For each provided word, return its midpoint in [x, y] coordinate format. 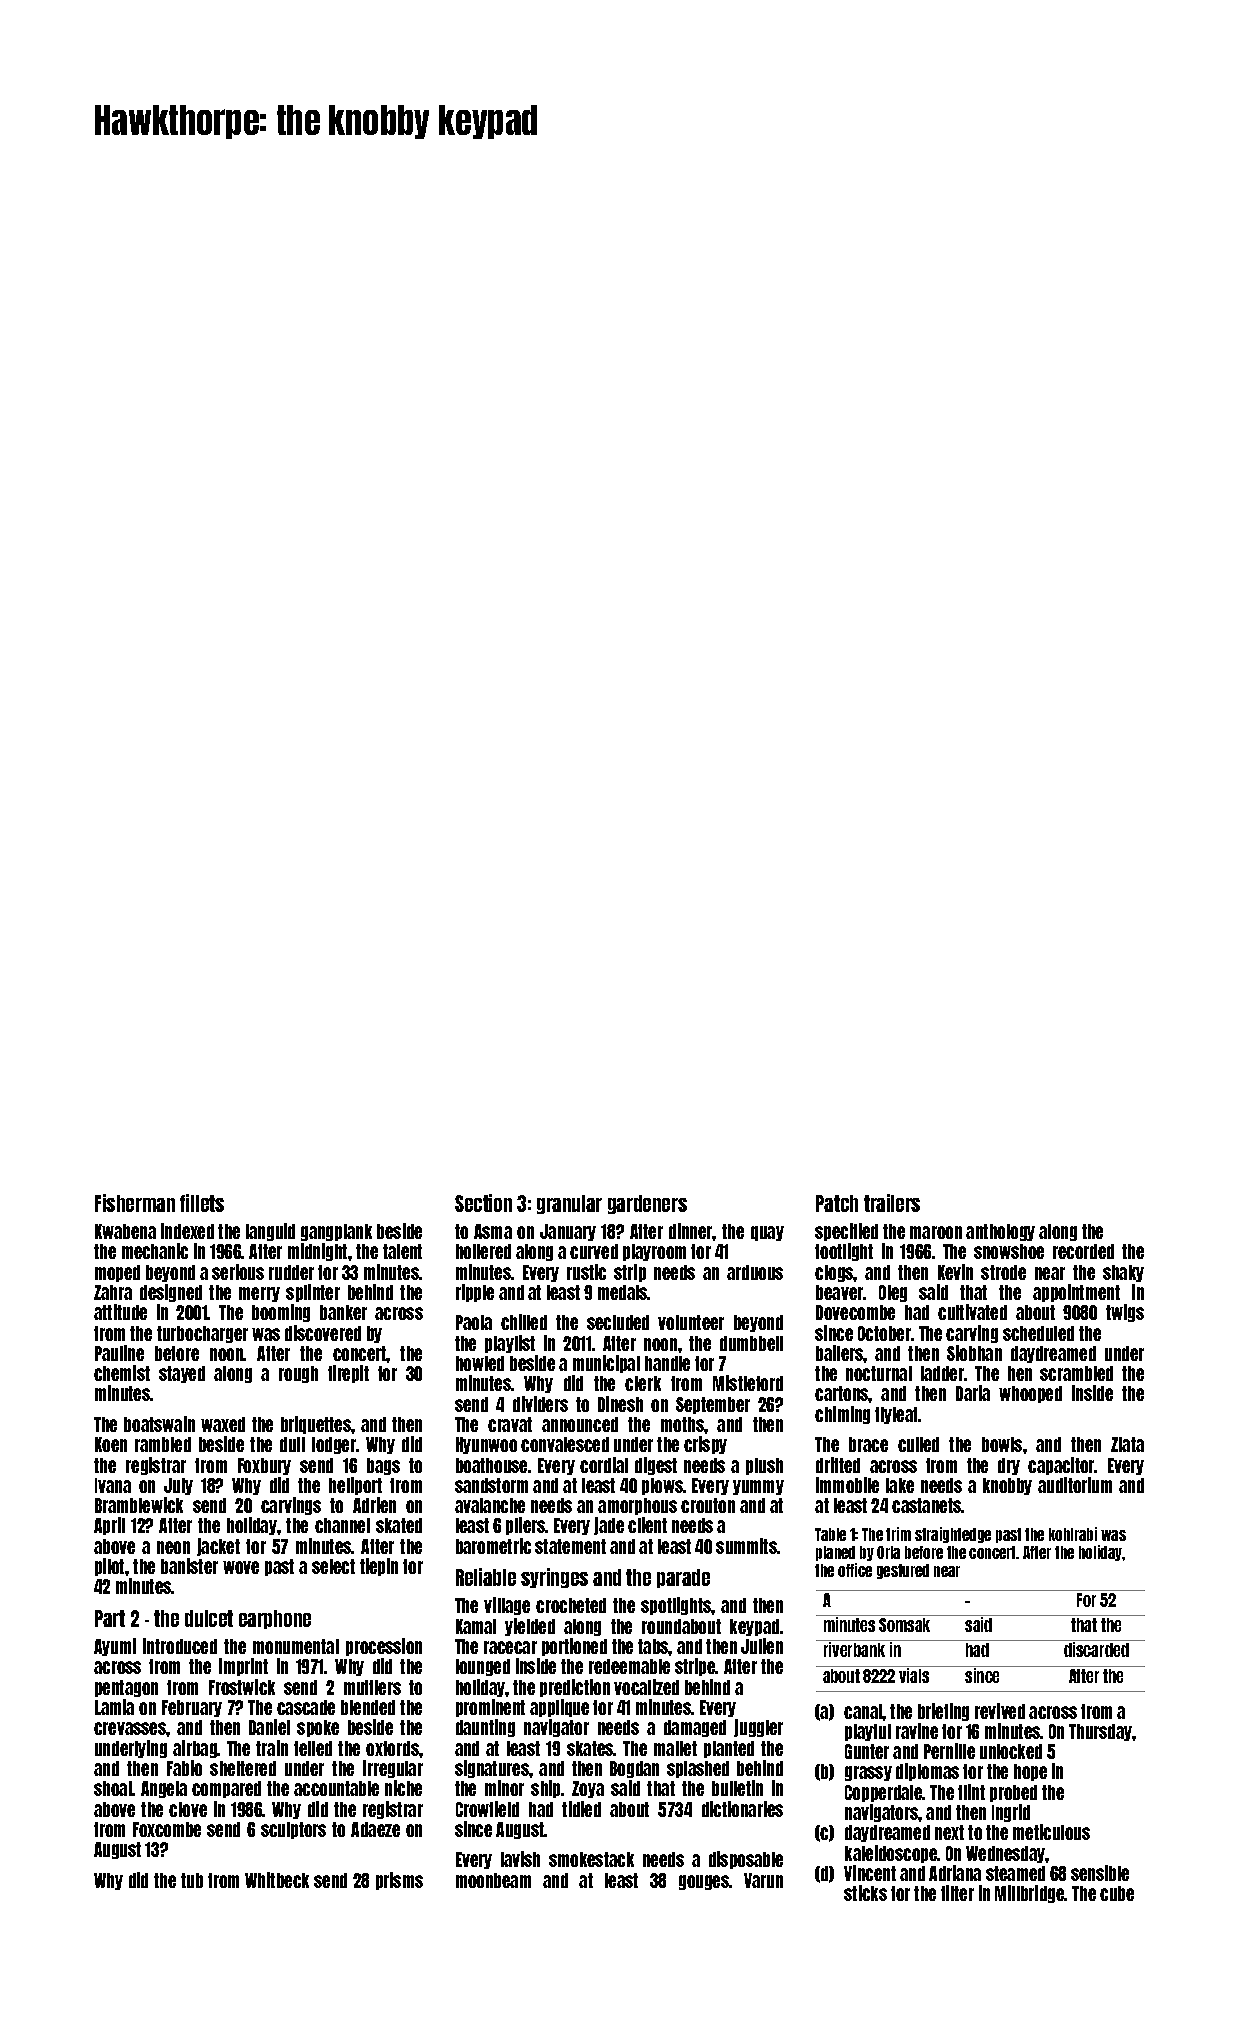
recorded [1083, 1251]
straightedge [953, 1535]
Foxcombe [167, 1829]
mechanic [155, 1251]
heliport [355, 1486]
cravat [510, 1424]
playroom [654, 1252]
